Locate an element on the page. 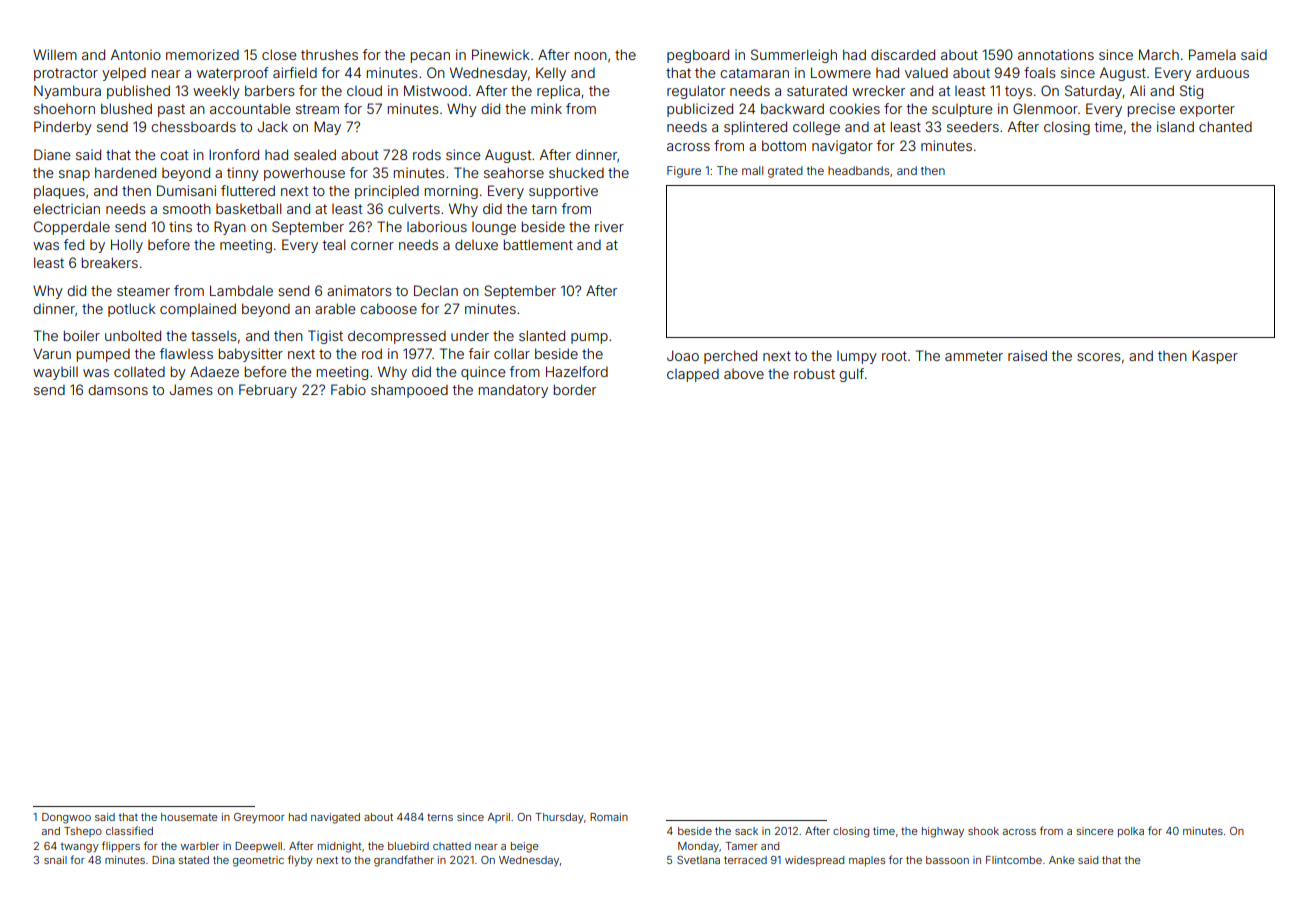 This document has width=1308, height=924. seeders is located at coordinates (973, 127).
